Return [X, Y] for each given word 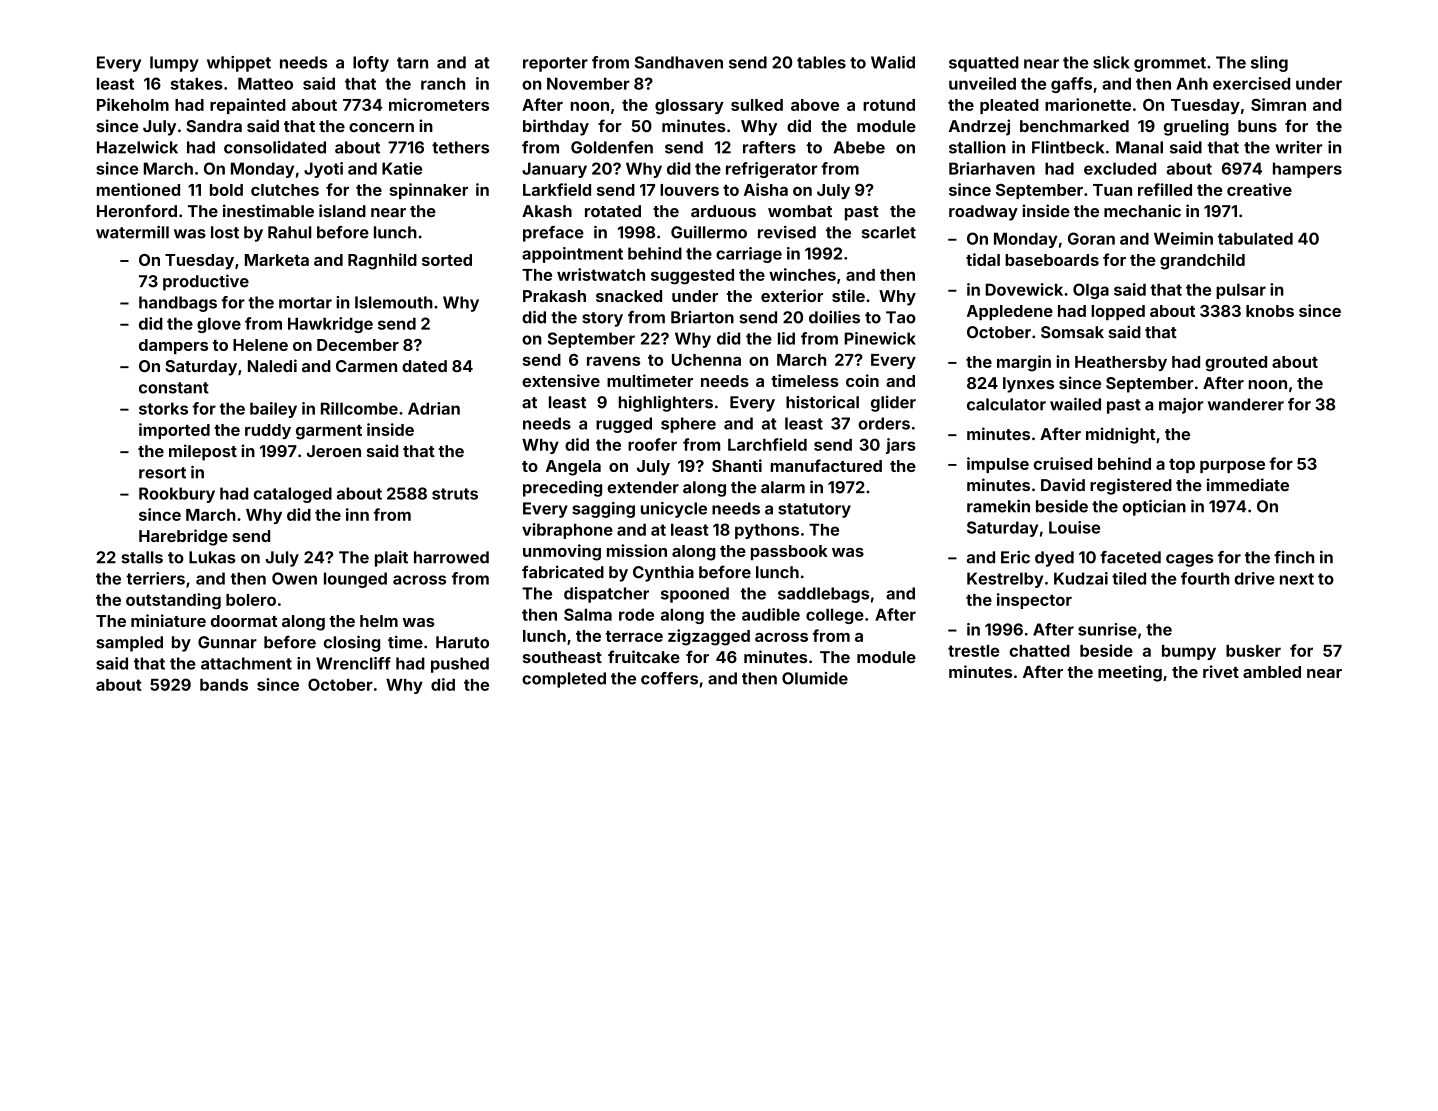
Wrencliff [353, 663]
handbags [178, 304]
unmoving [562, 552]
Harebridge [183, 537]
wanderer [1246, 404]
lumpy [174, 64]
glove [219, 325]
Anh [1192, 83]
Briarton [702, 317]
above [815, 105]
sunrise [1107, 629]
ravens [613, 361]
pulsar [1241, 291]
